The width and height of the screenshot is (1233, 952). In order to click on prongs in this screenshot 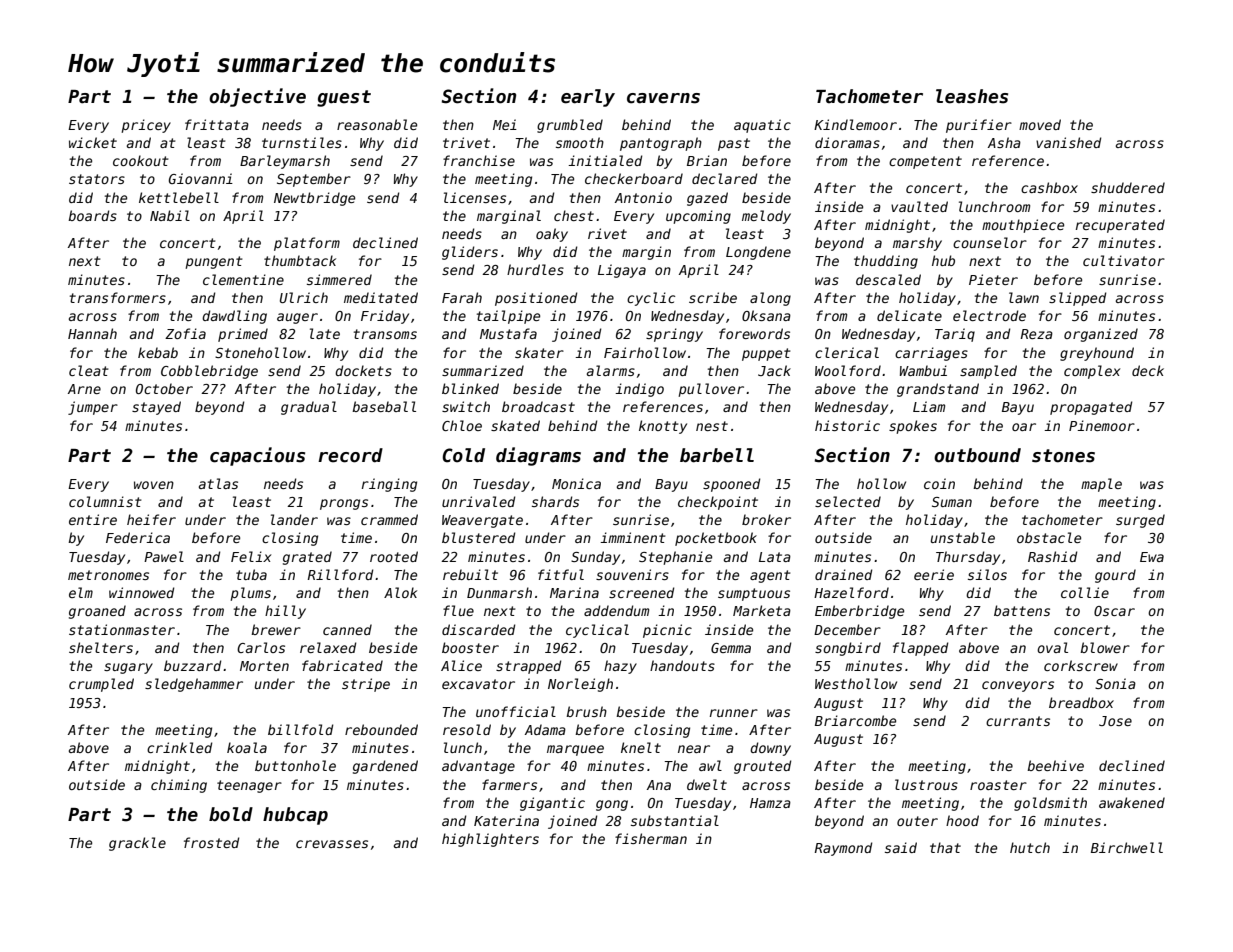, I will do `click(344, 504)`.
